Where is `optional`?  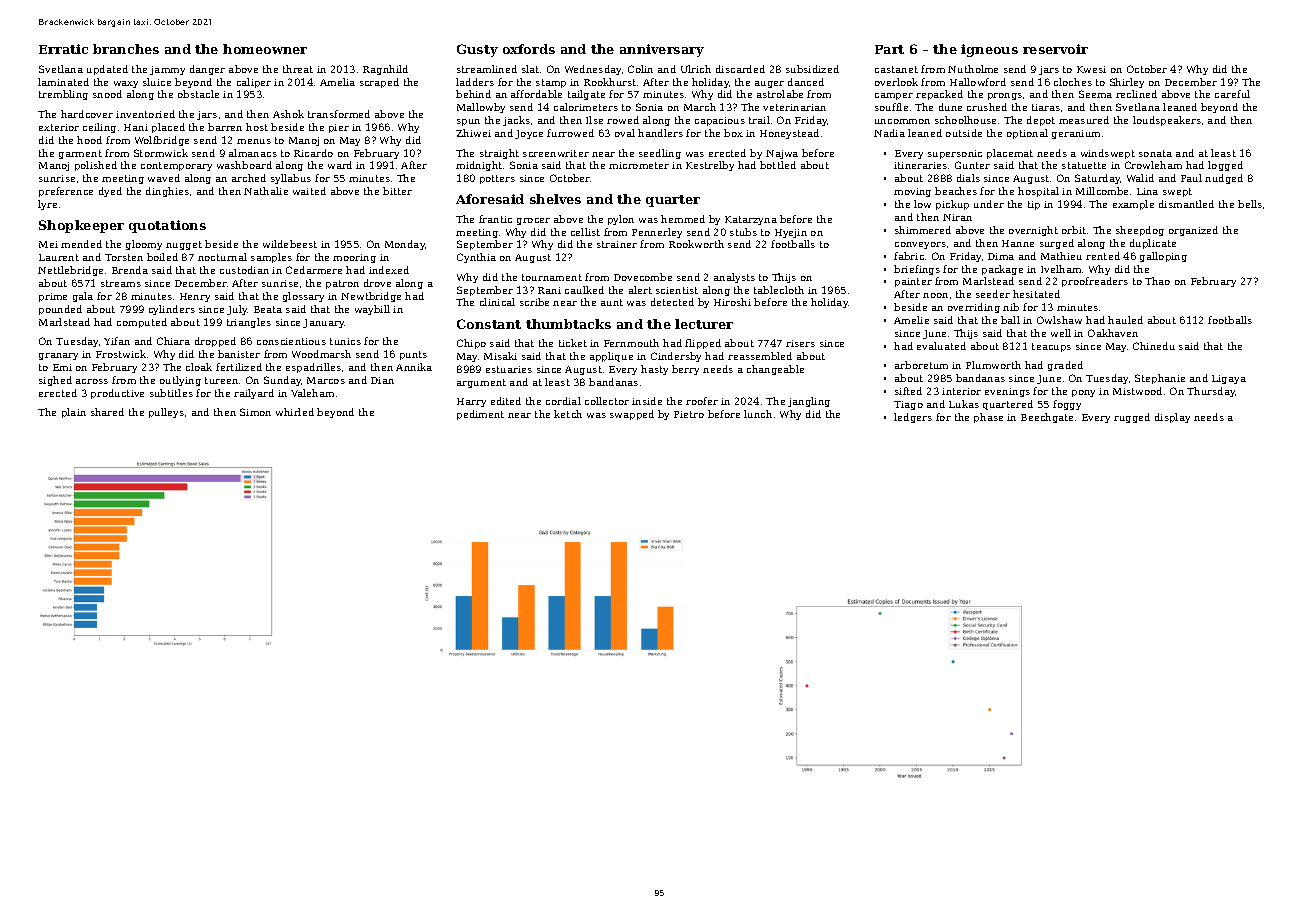 optional is located at coordinates (1027, 134).
